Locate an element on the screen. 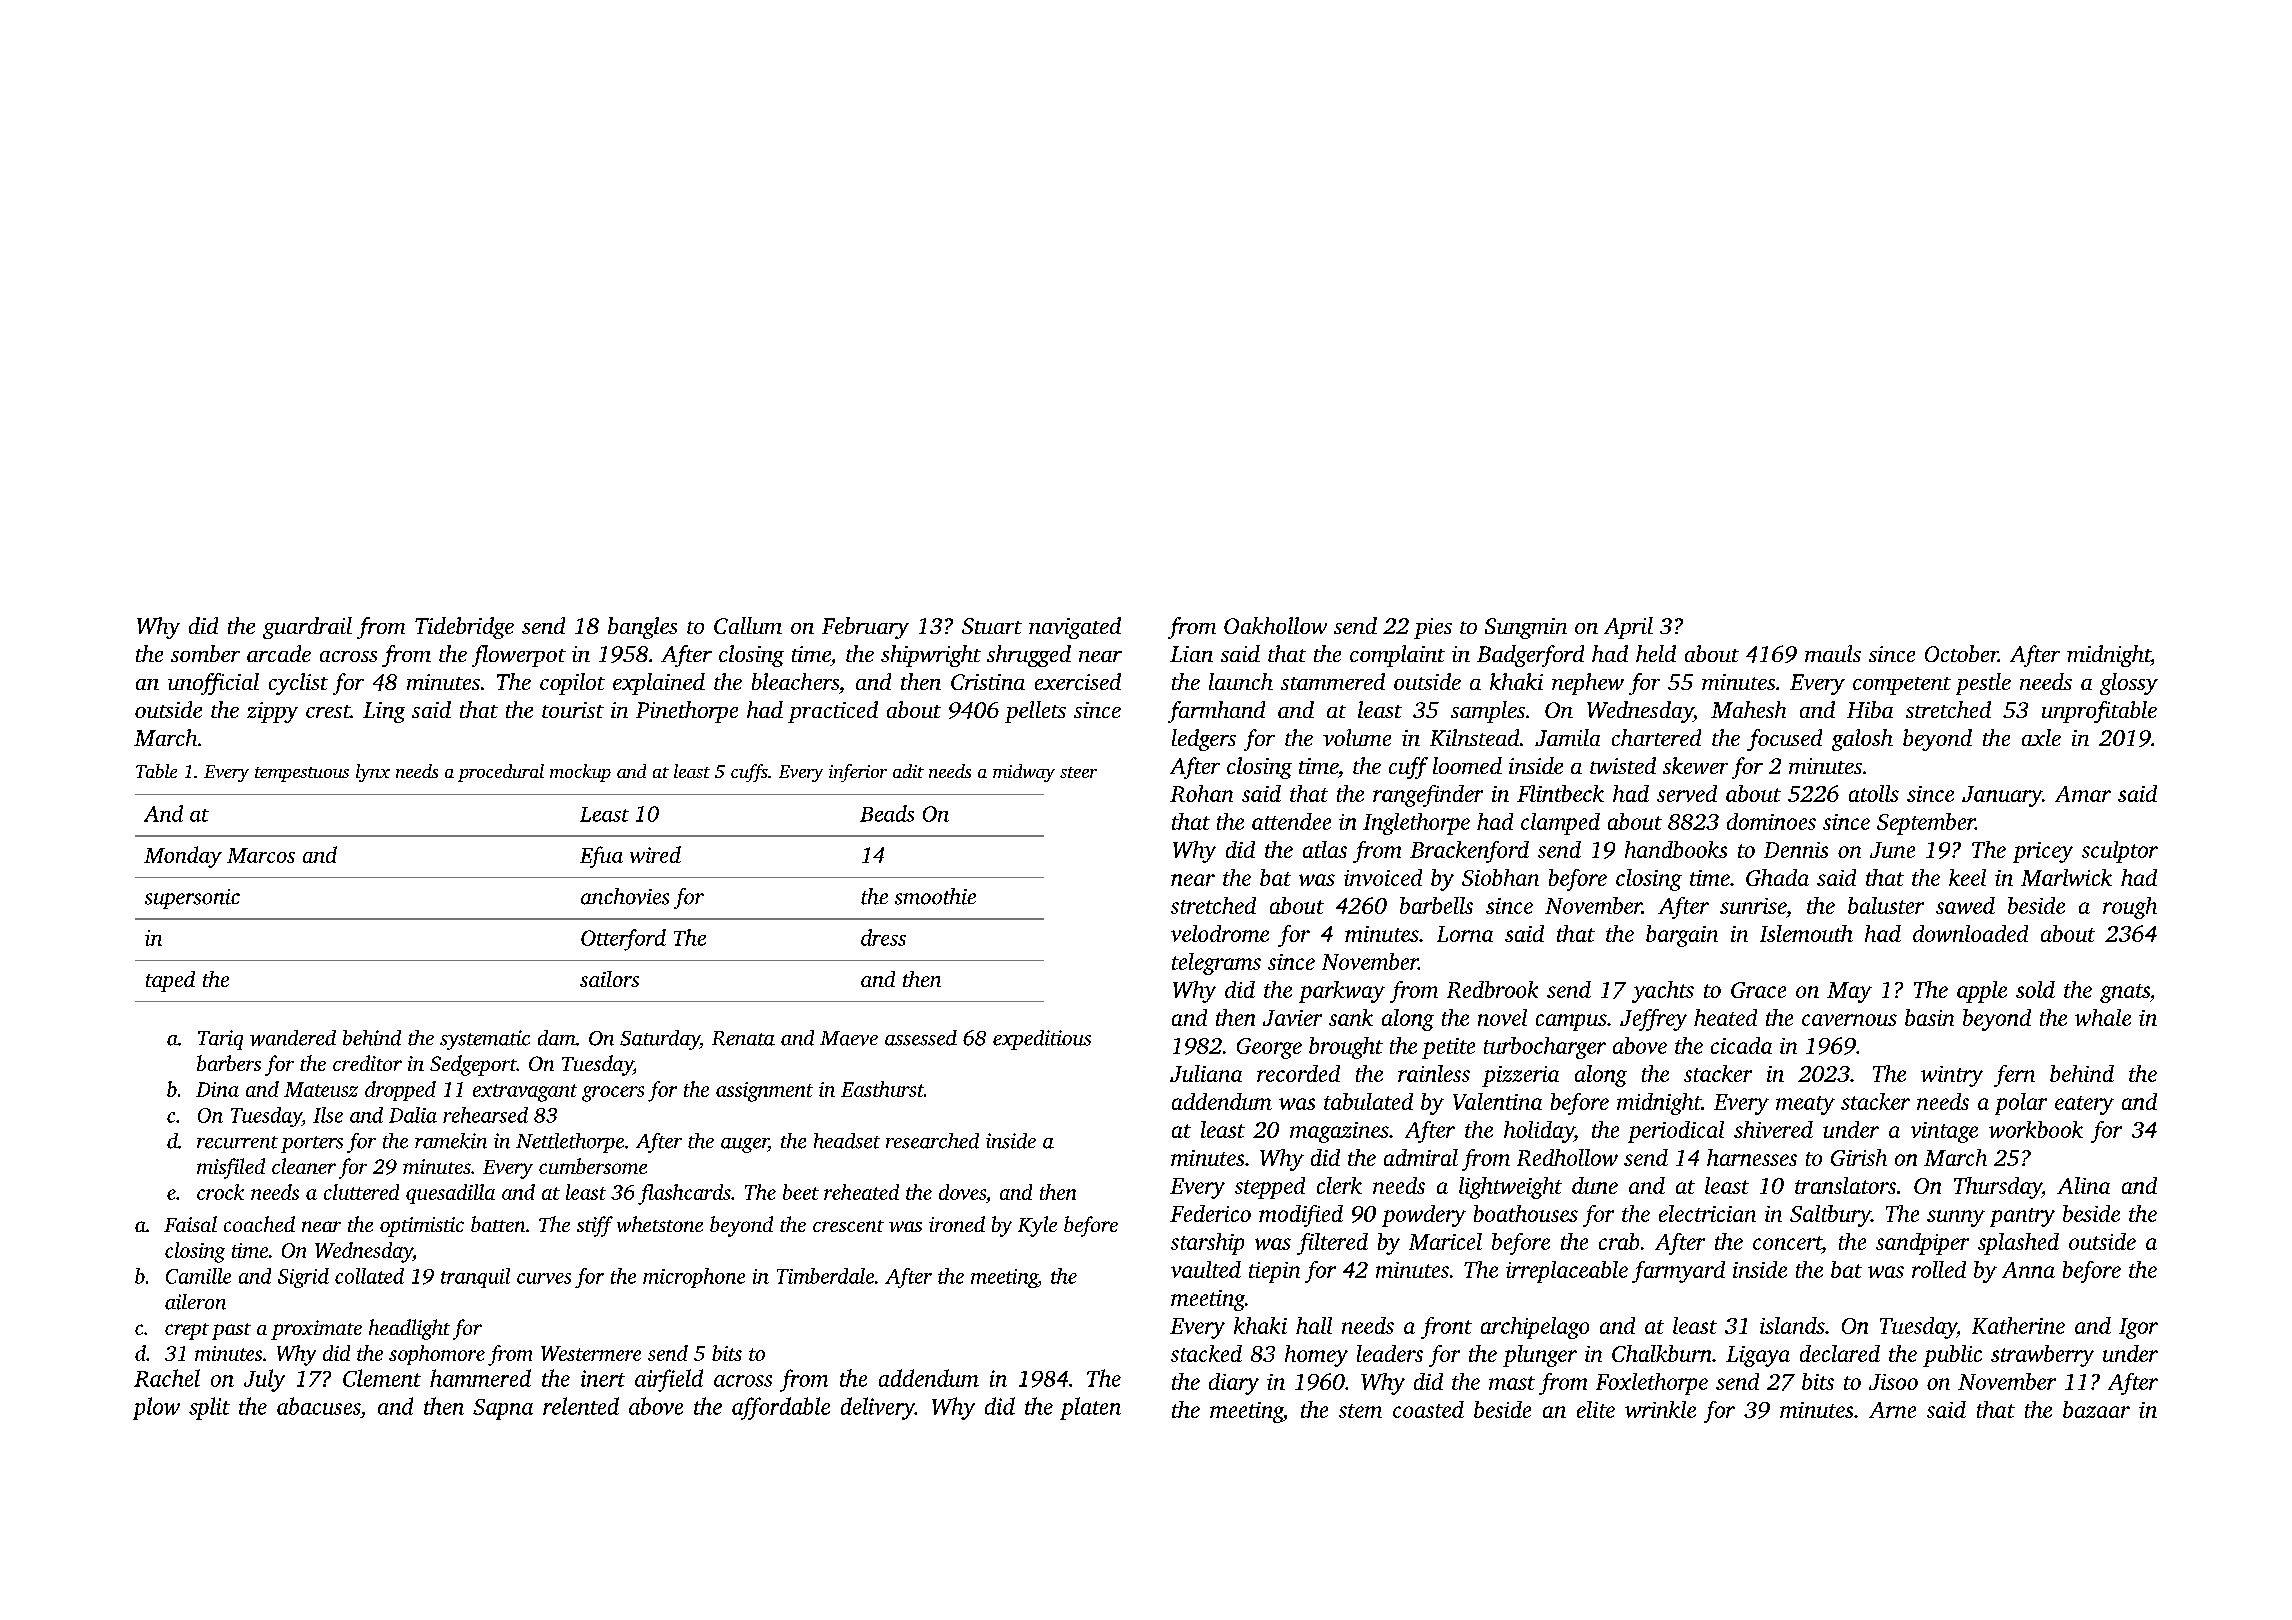 The image size is (2292, 1620). doves is located at coordinates (962, 1192).
